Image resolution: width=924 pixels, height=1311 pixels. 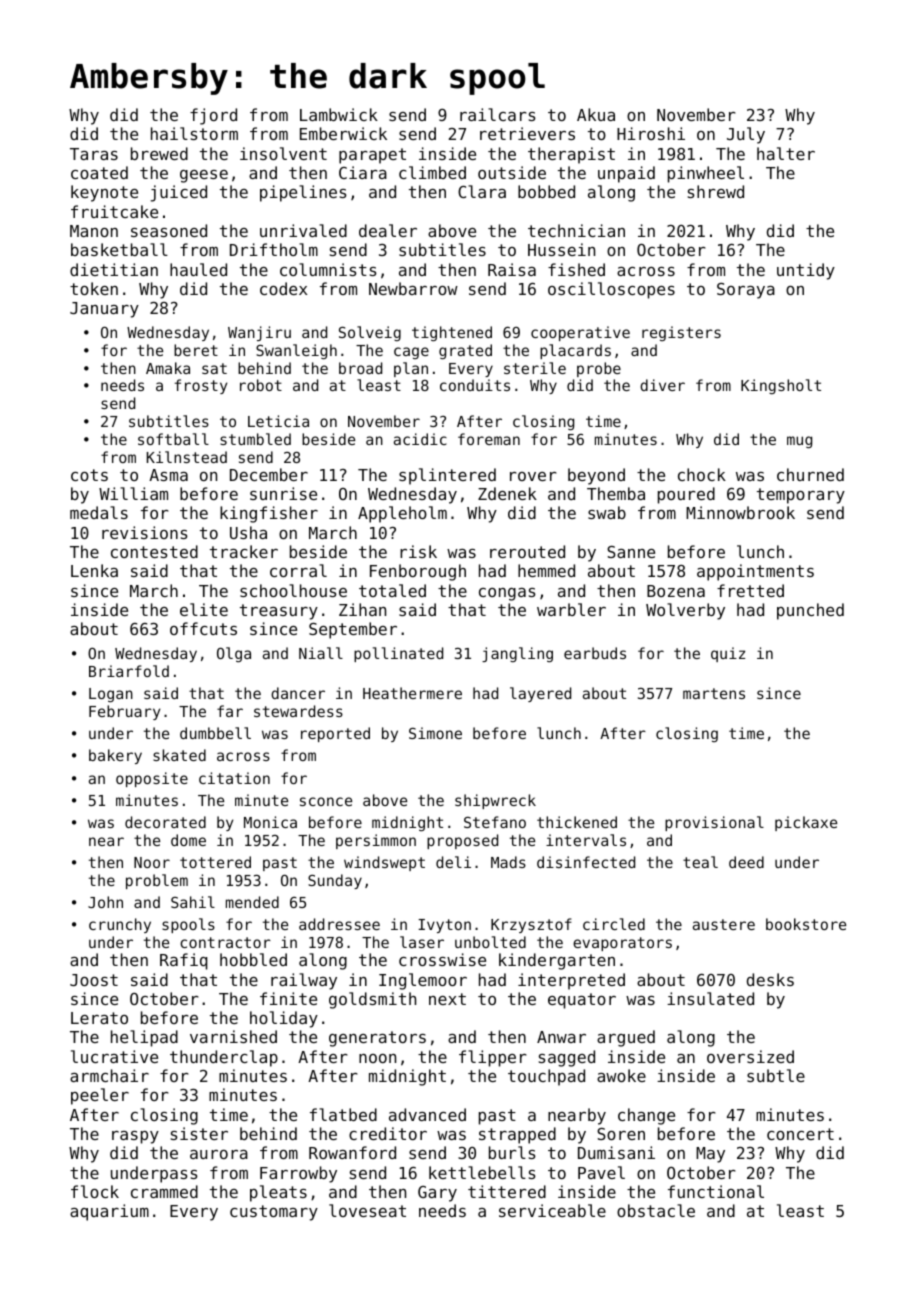 What do you see at coordinates (580, 333) in the screenshot?
I see `cooperative` at bounding box center [580, 333].
